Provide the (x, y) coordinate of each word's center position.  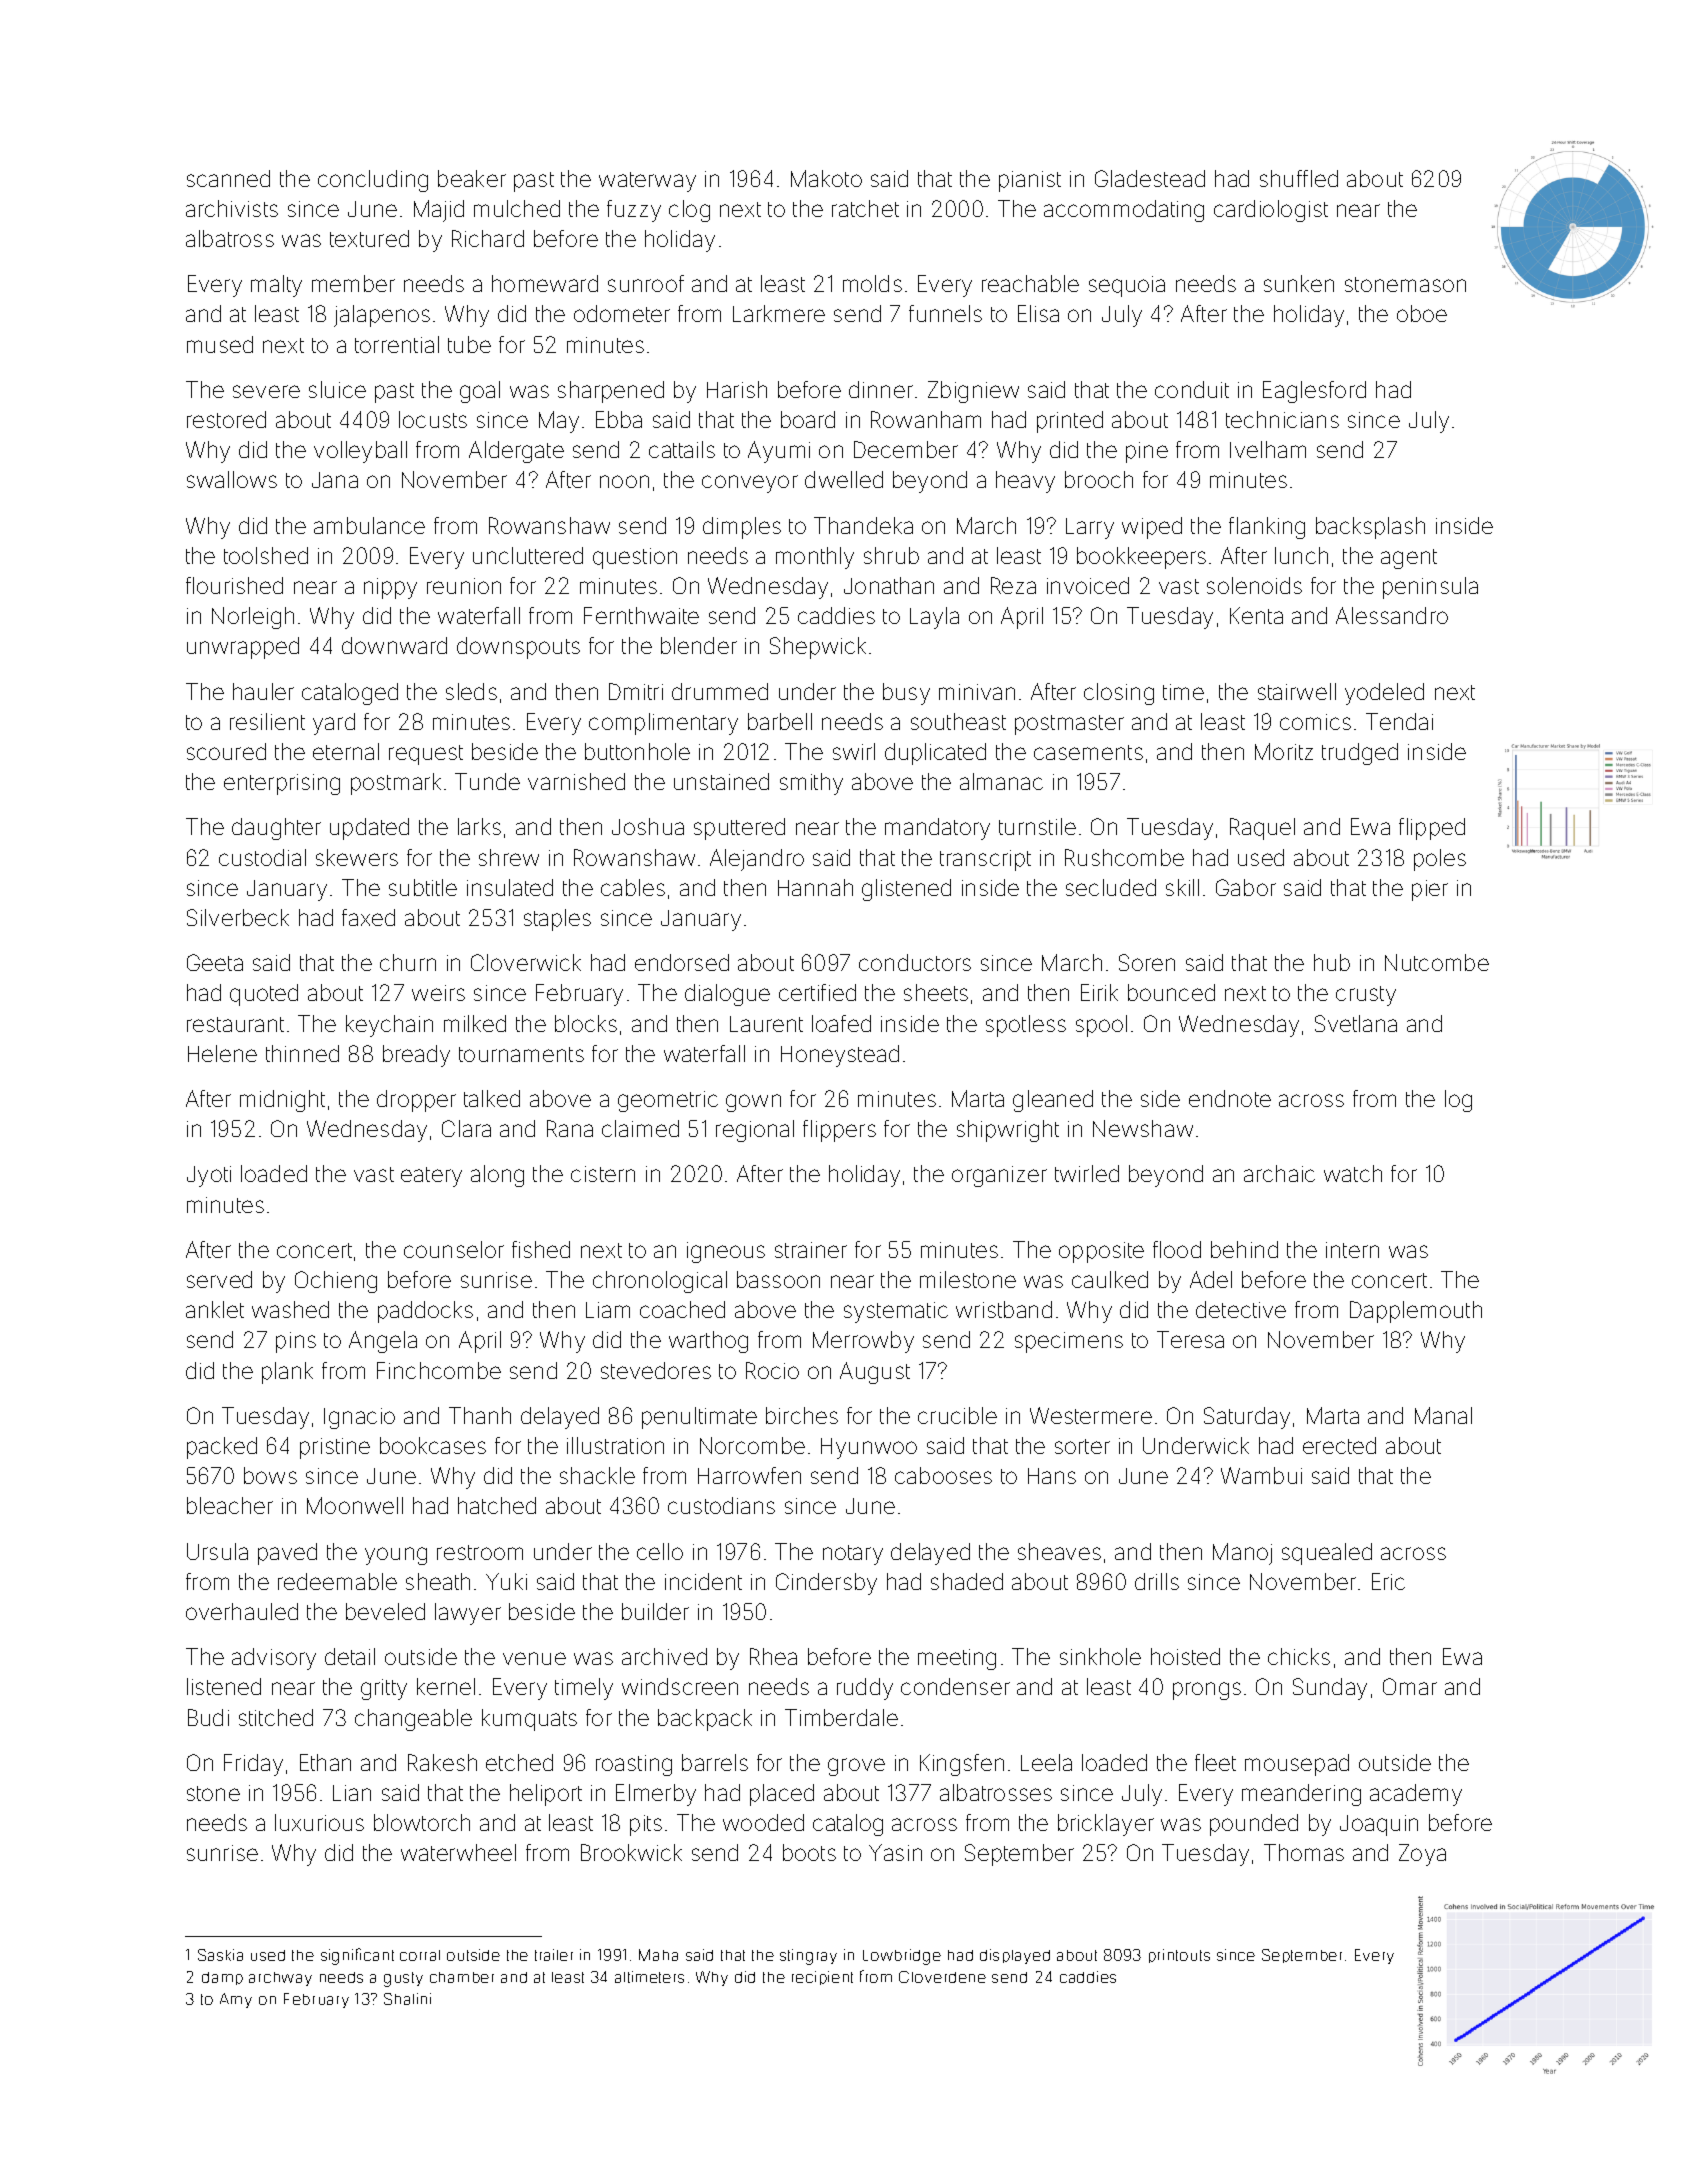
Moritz (1284, 751)
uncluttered (528, 555)
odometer (622, 313)
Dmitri (636, 691)
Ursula (217, 1551)
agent (1409, 559)
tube (469, 344)
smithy (811, 784)
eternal (346, 751)
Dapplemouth (1416, 1312)
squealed (1327, 1554)
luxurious (319, 1822)
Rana (570, 1128)
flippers (839, 1131)
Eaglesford (1314, 392)
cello (660, 1551)
